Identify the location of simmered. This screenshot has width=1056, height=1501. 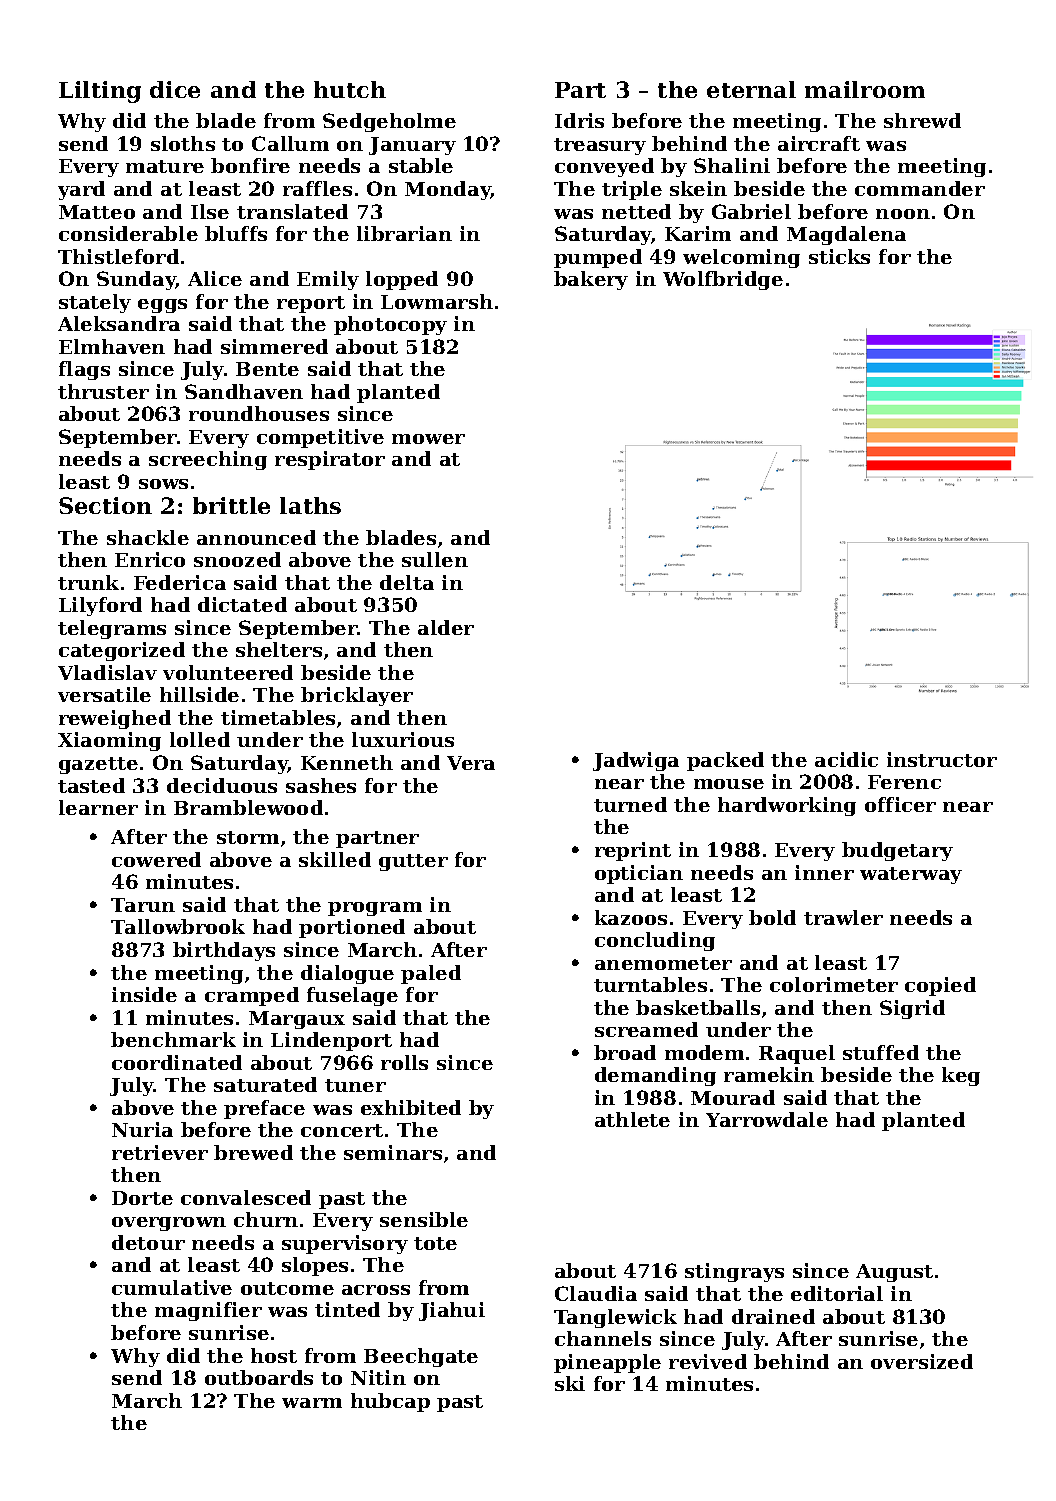
(274, 346).
